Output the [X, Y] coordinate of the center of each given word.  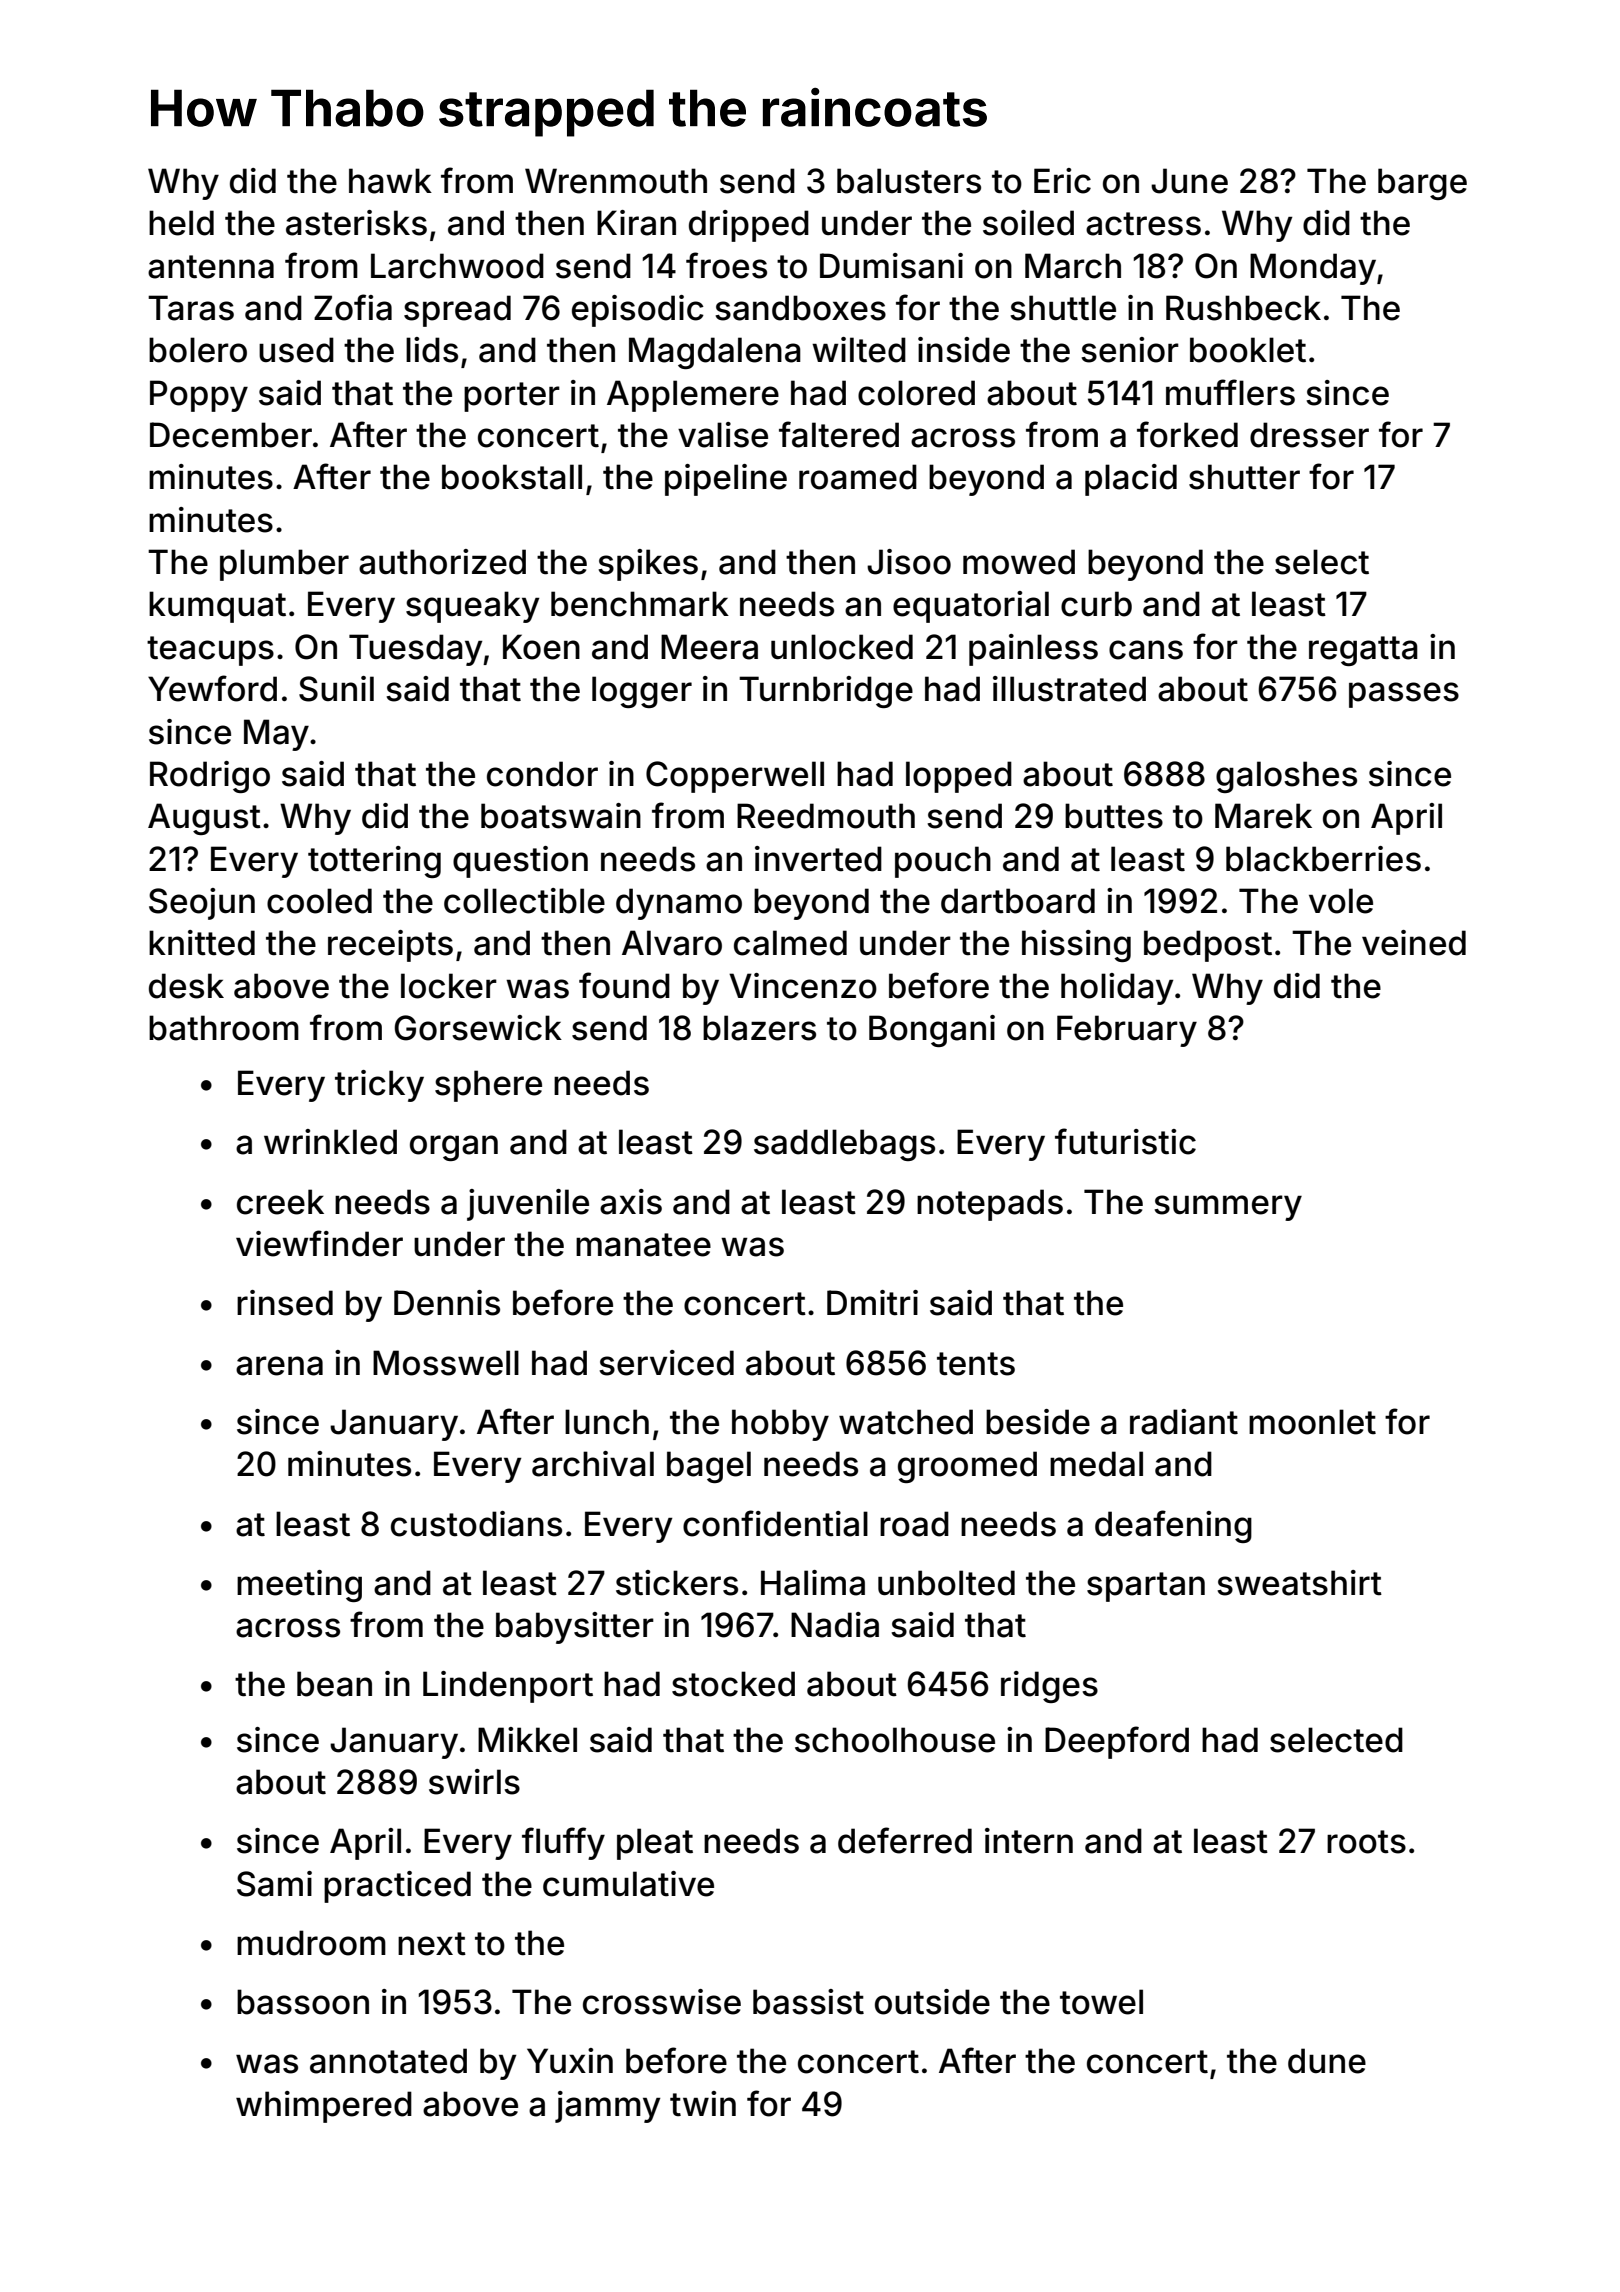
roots [1366, 1842]
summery [1228, 1208]
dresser [1309, 435]
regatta [1363, 651]
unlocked [842, 647]
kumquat [217, 607]
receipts [390, 946]
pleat [655, 1844]
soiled [1028, 223]
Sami [274, 1884]
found [624, 985]
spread [457, 311]
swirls [474, 1782]
